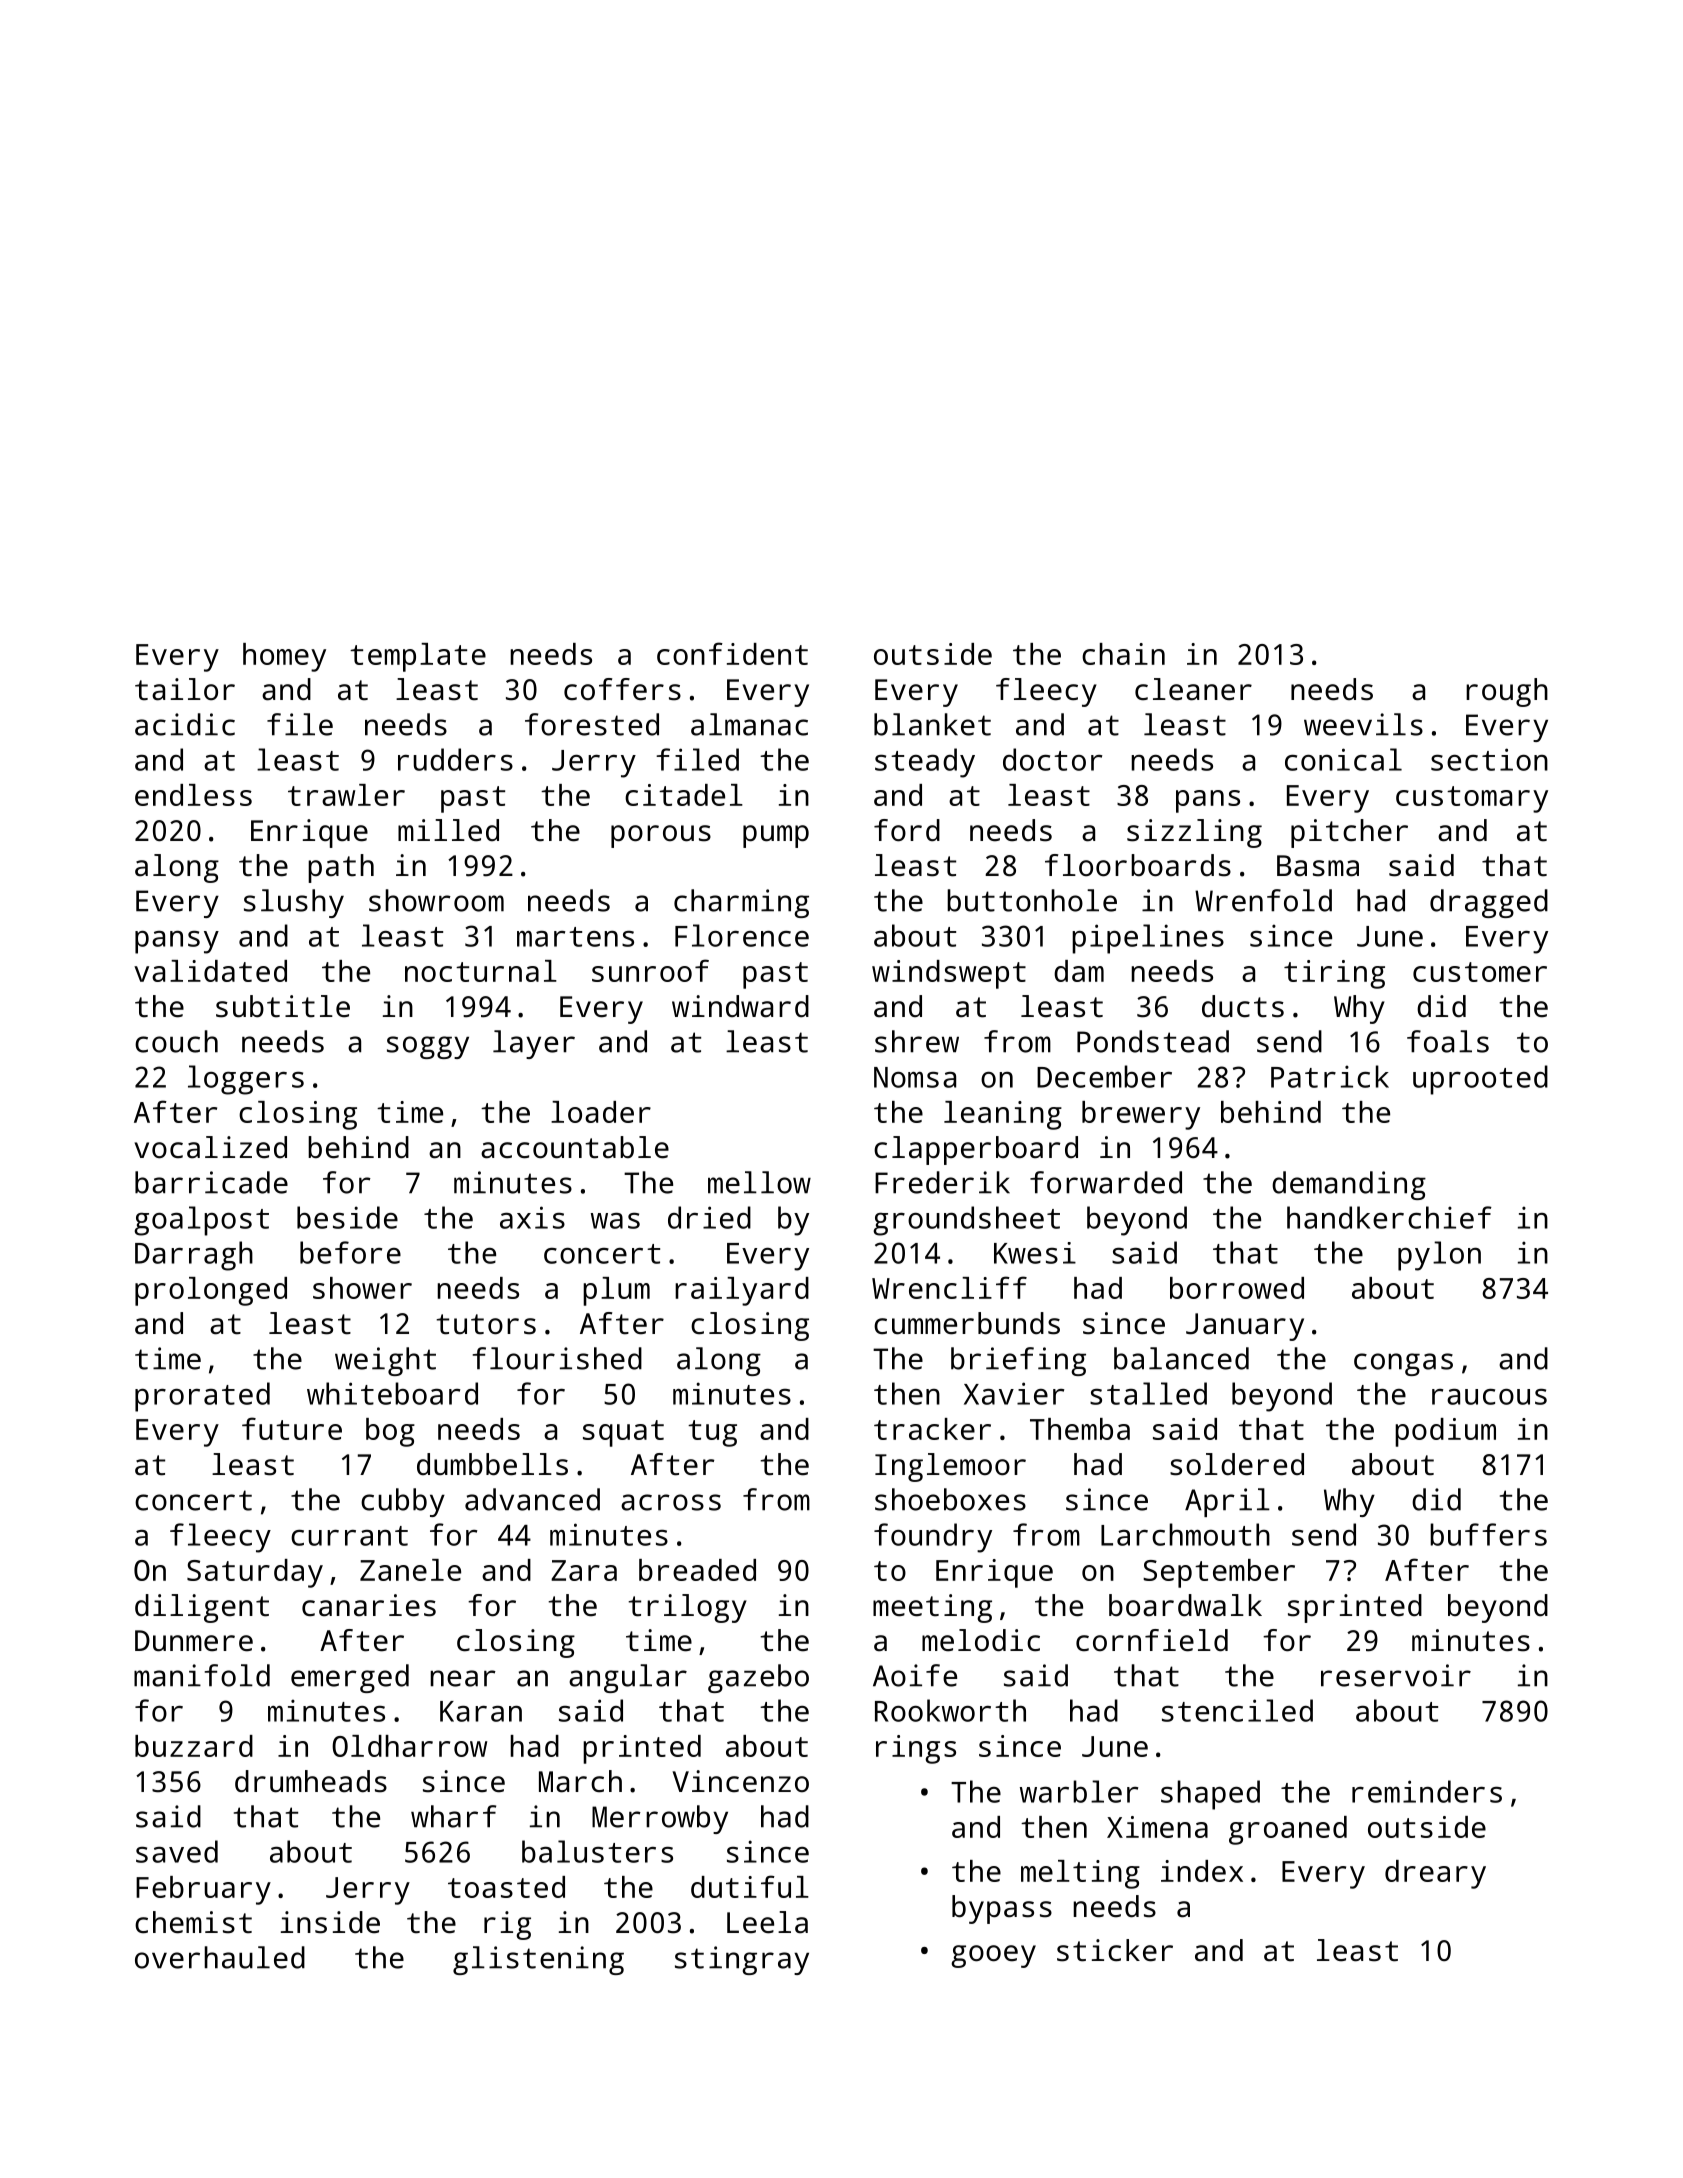  Describe the element at coordinates (671, 1502) in the screenshot. I see `across` at that location.
